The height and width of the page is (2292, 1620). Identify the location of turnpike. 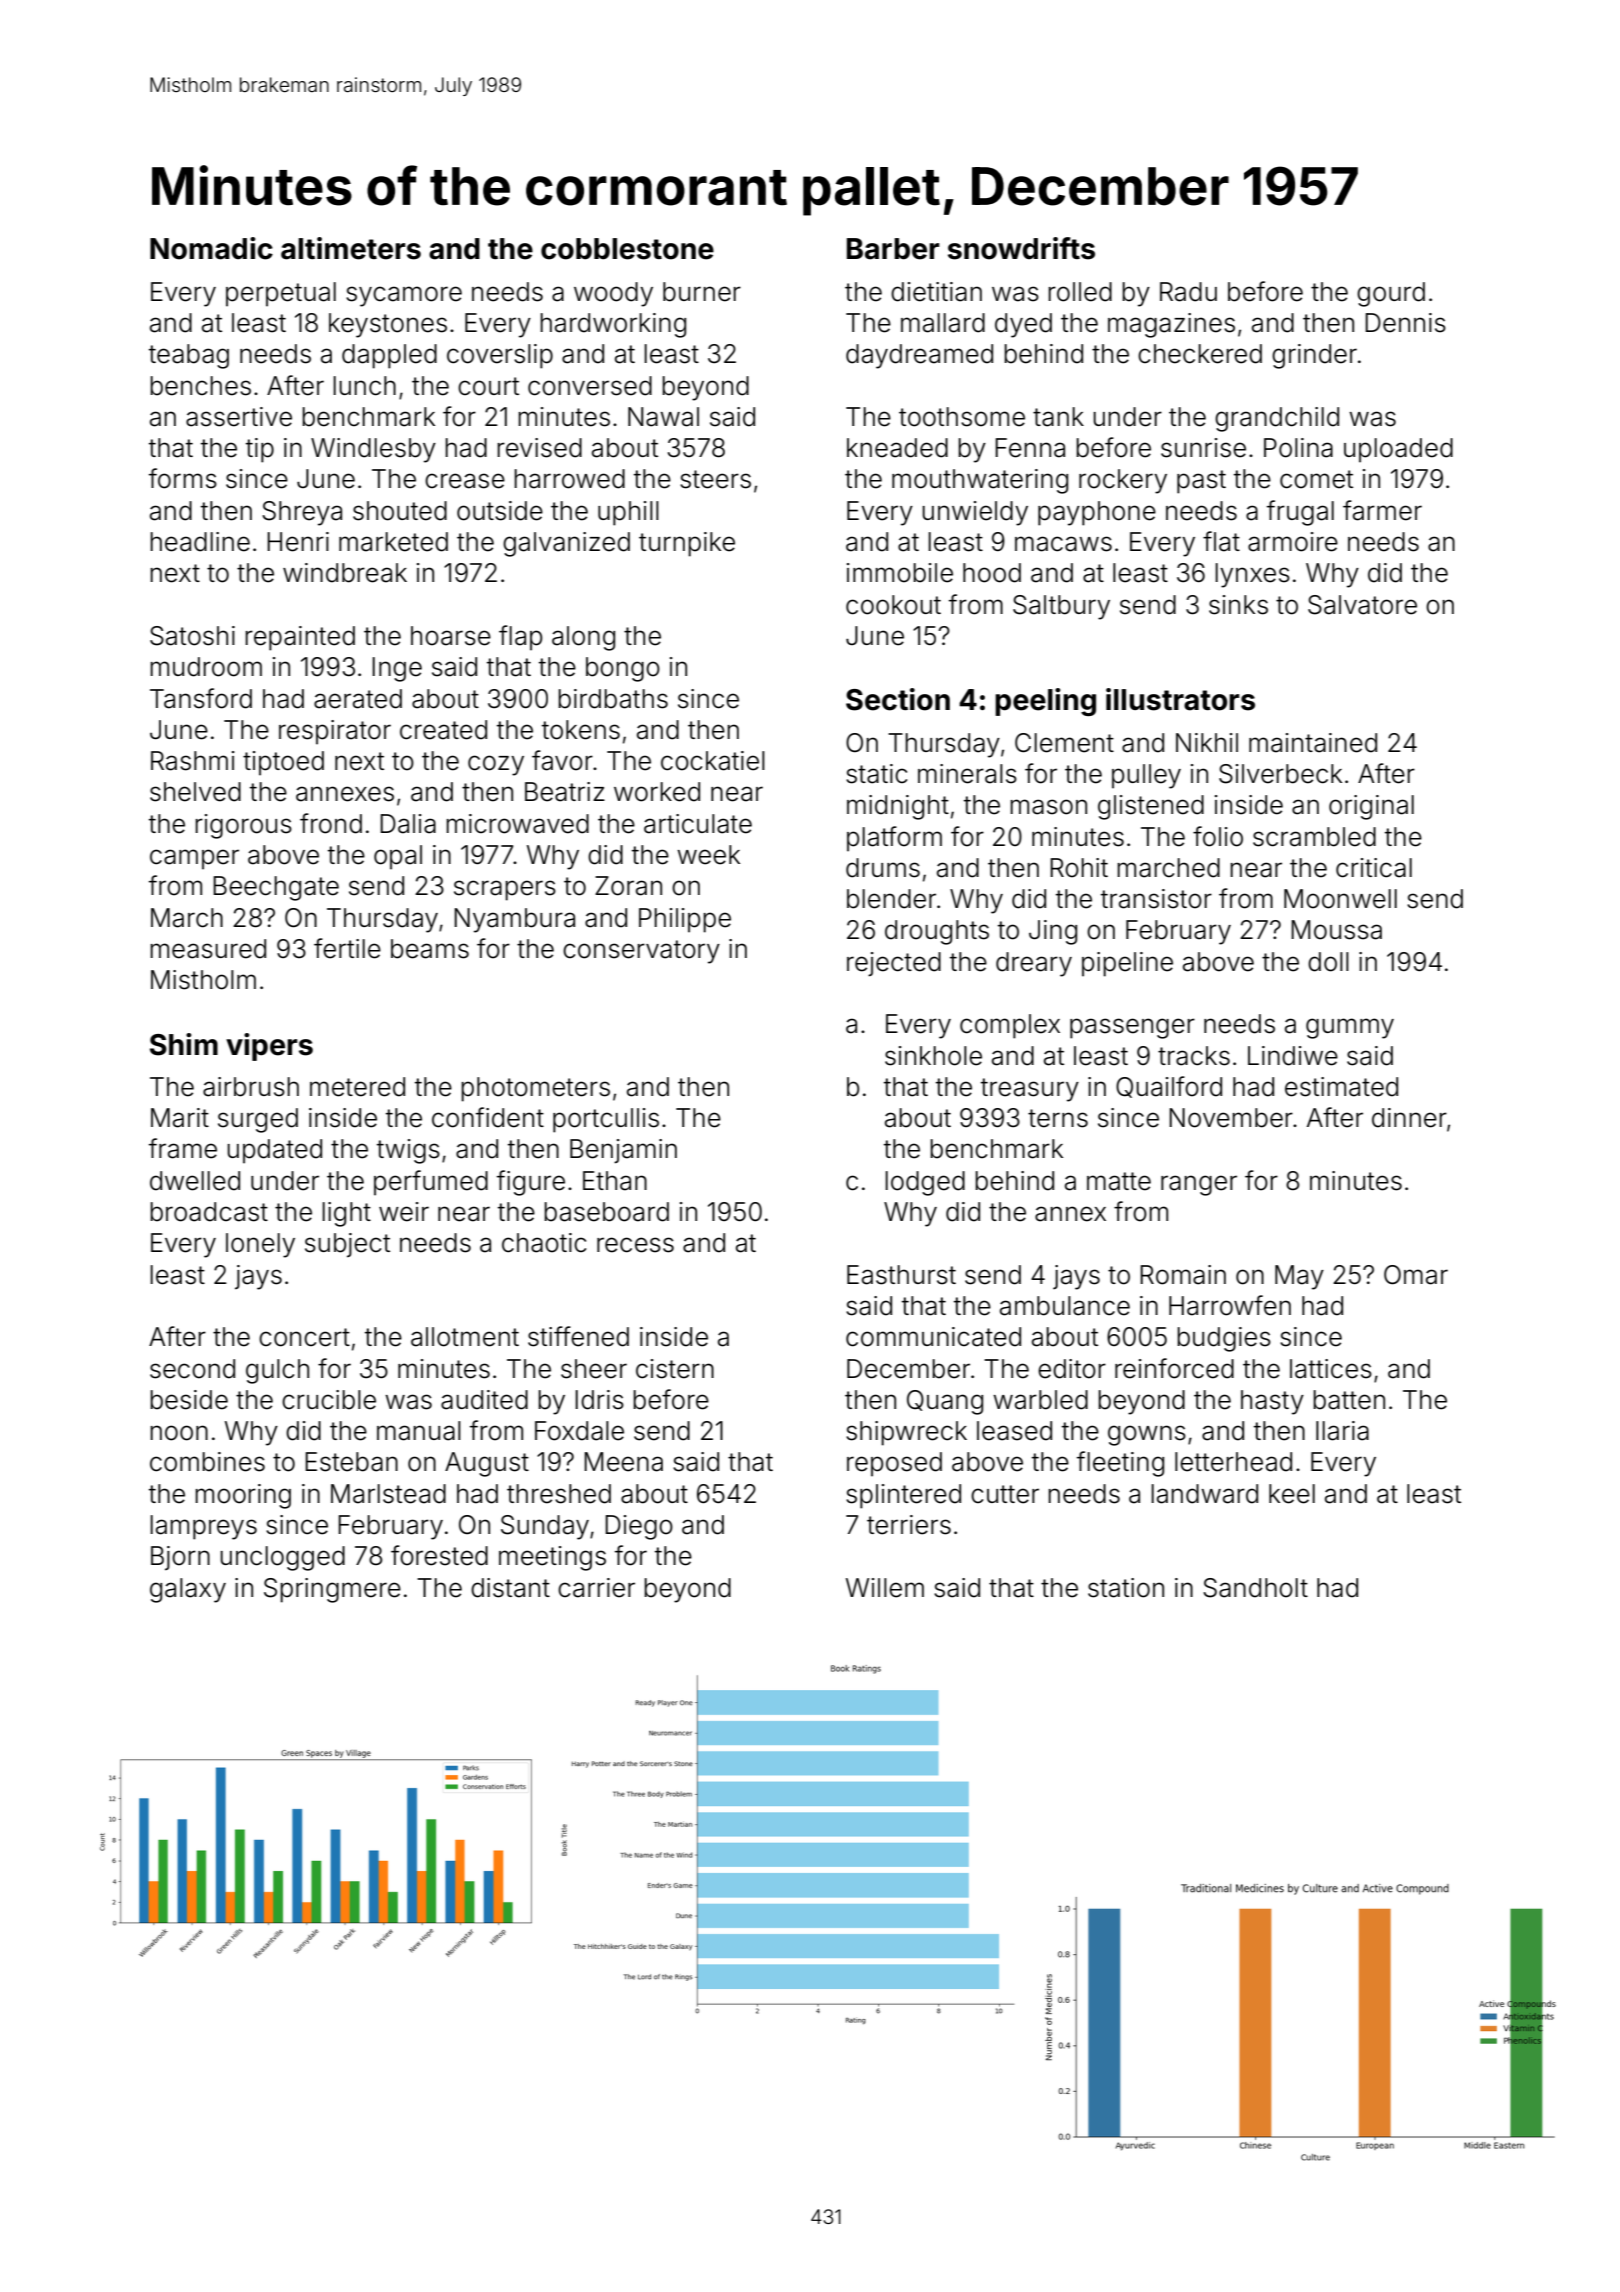
(687, 544).
